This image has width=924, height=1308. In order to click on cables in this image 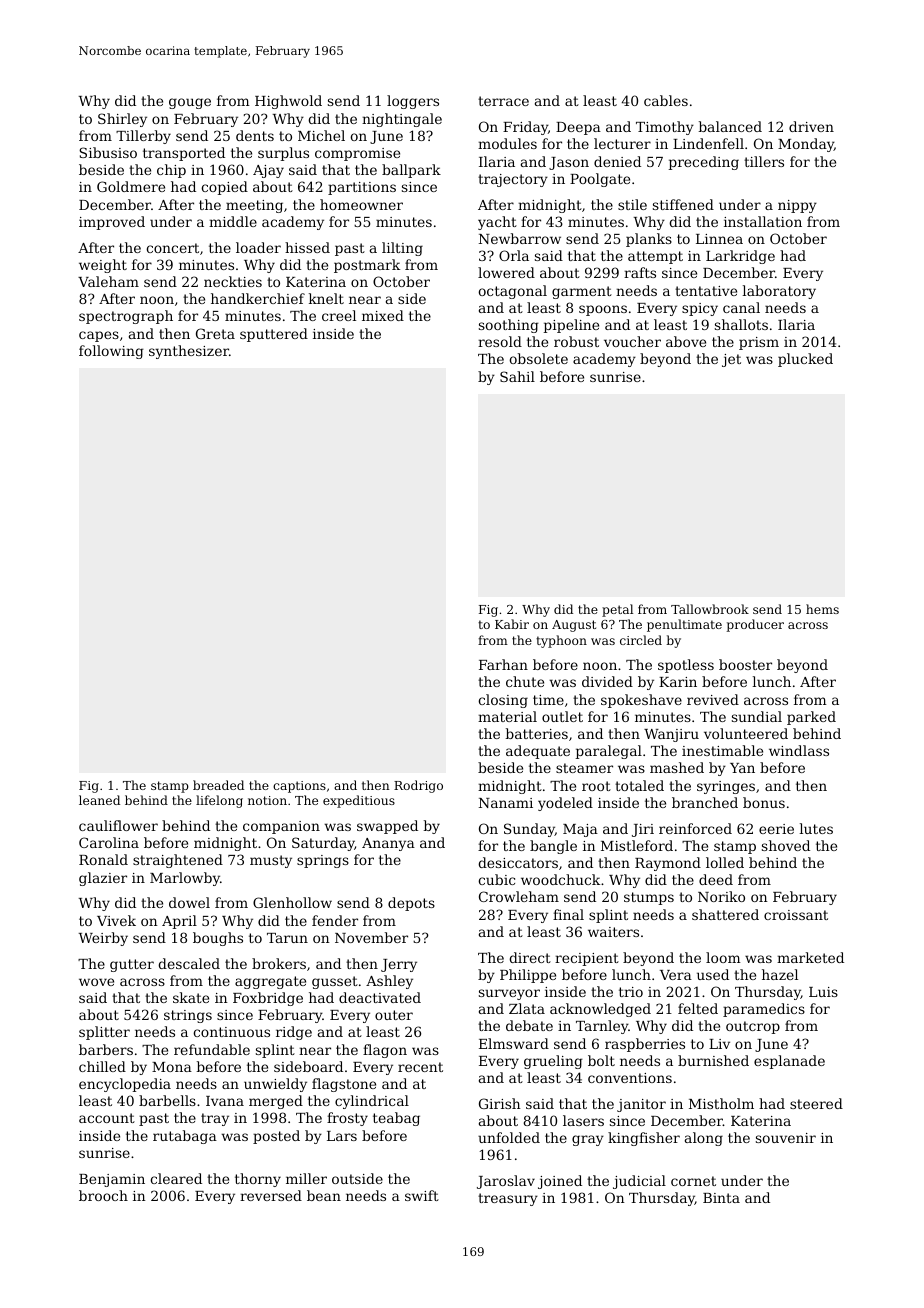, I will do `click(666, 100)`.
